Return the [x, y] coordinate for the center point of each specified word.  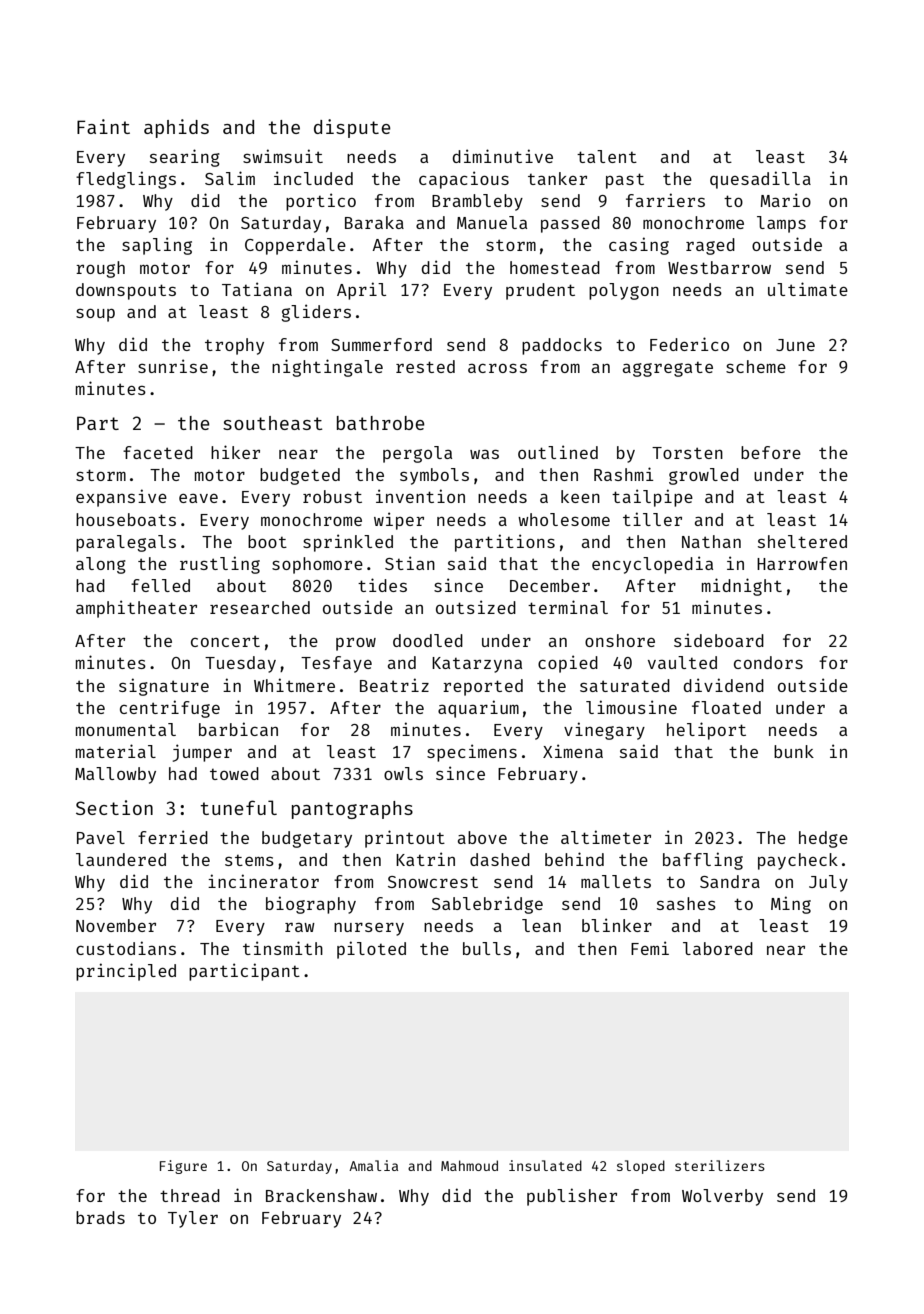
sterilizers [720, 1165]
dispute [352, 128]
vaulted [682, 662]
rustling [220, 565]
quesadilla [760, 180]
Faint [103, 126]
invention [420, 496]
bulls [487, 948]
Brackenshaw [321, 1195]
